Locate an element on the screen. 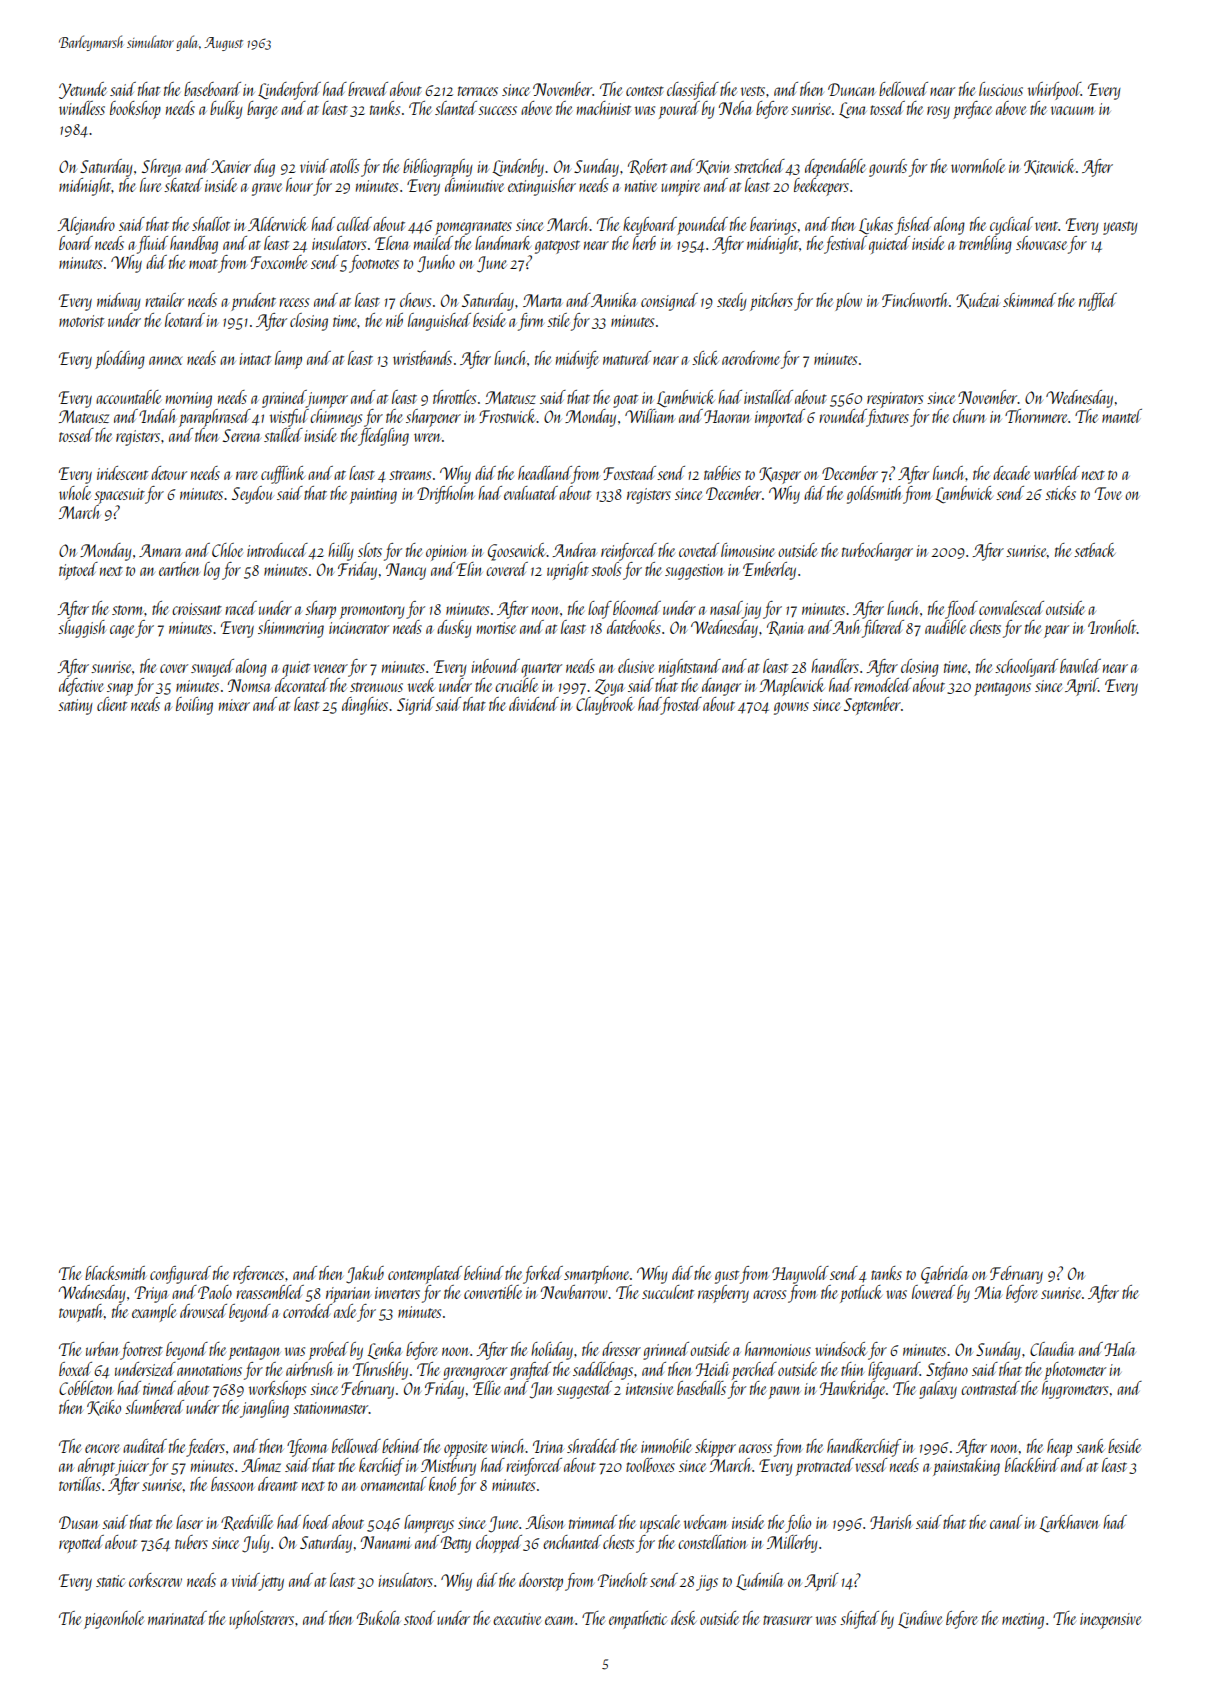  Chloe is located at coordinates (227, 550).
